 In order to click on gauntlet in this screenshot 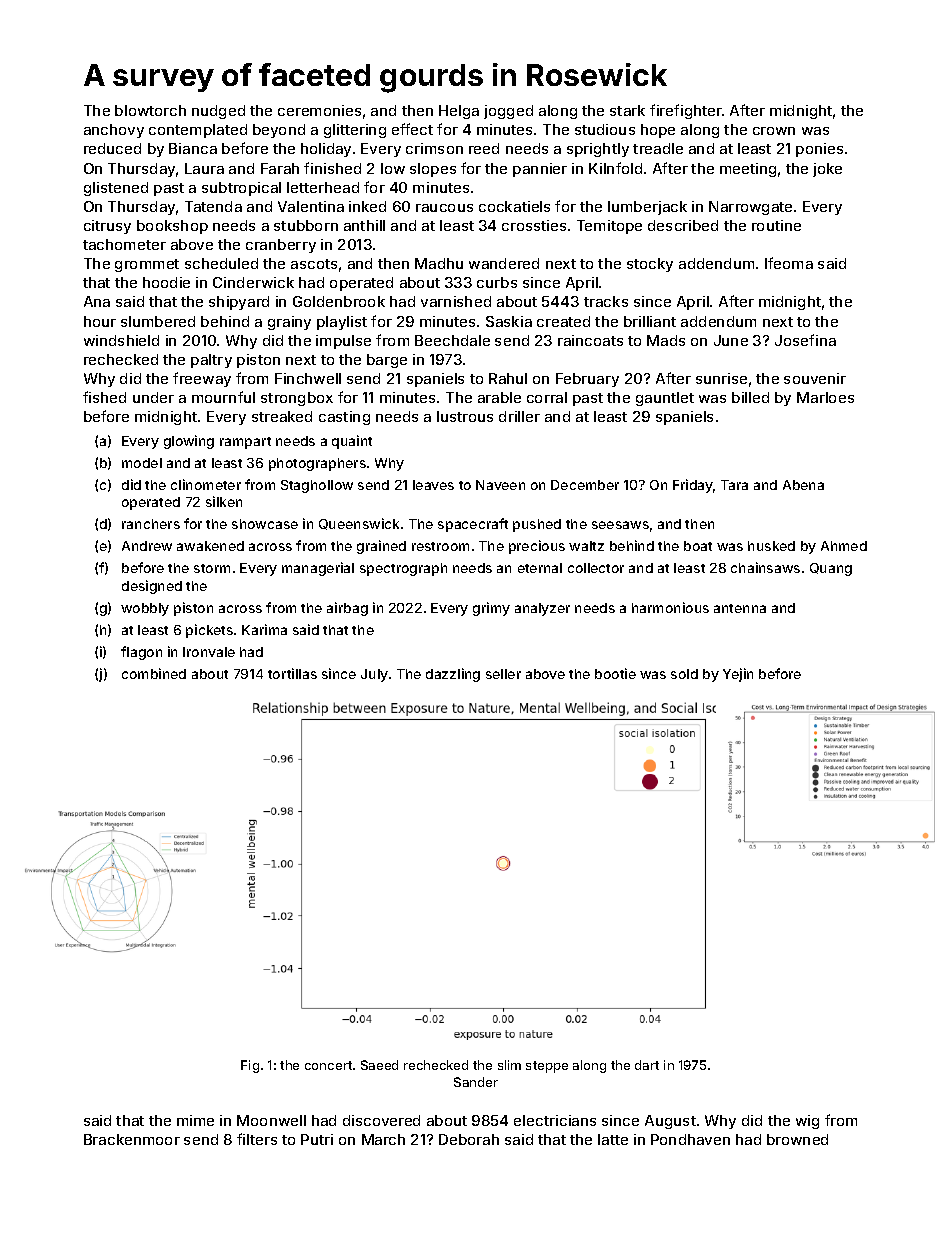, I will do `click(665, 399)`.
